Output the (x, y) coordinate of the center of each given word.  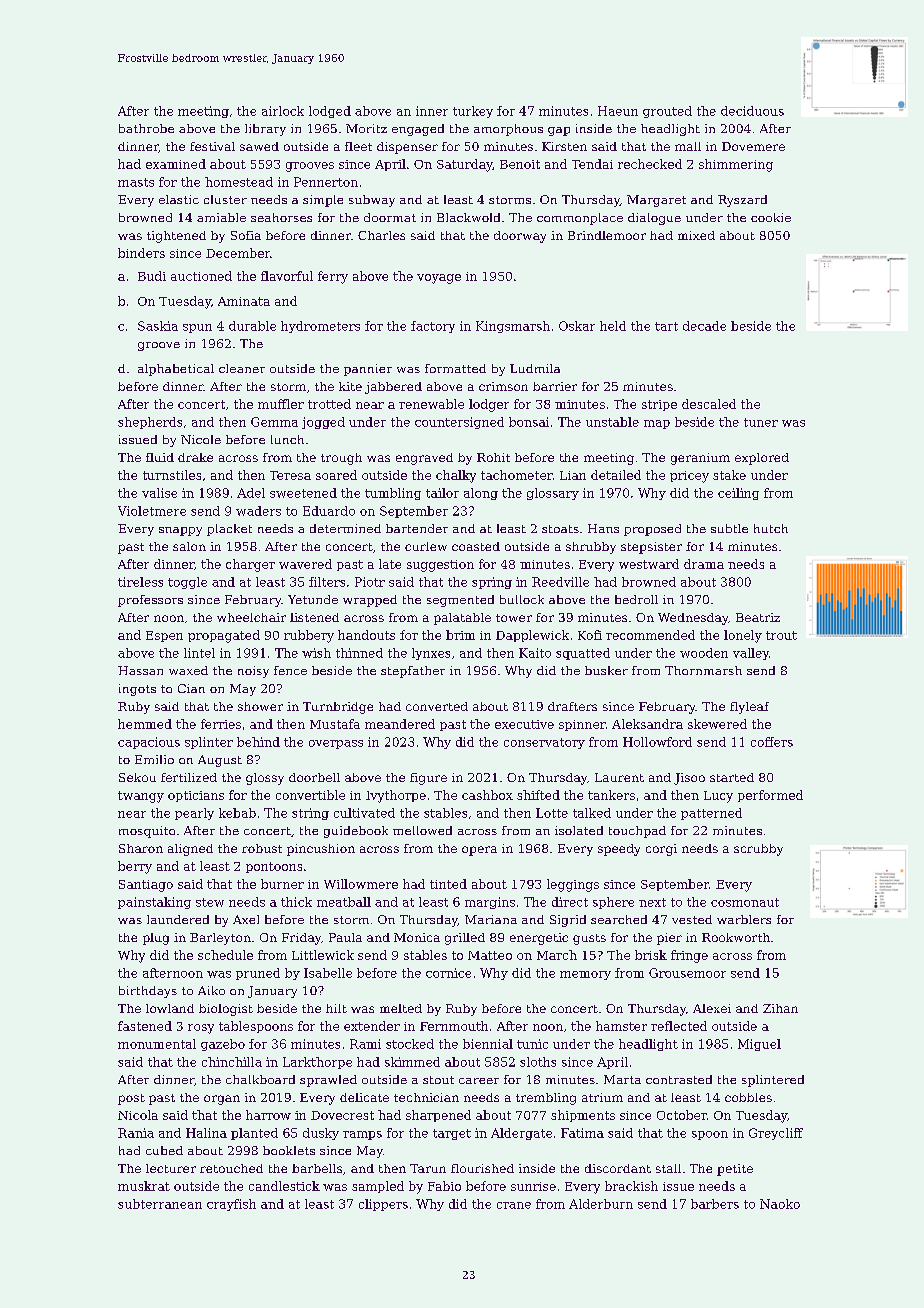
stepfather (413, 672)
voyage (439, 279)
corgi (661, 850)
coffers (772, 742)
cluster (225, 199)
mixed (696, 235)
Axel (246, 919)
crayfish (231, 1205)
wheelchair (251, 617)
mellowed (422, 830)
